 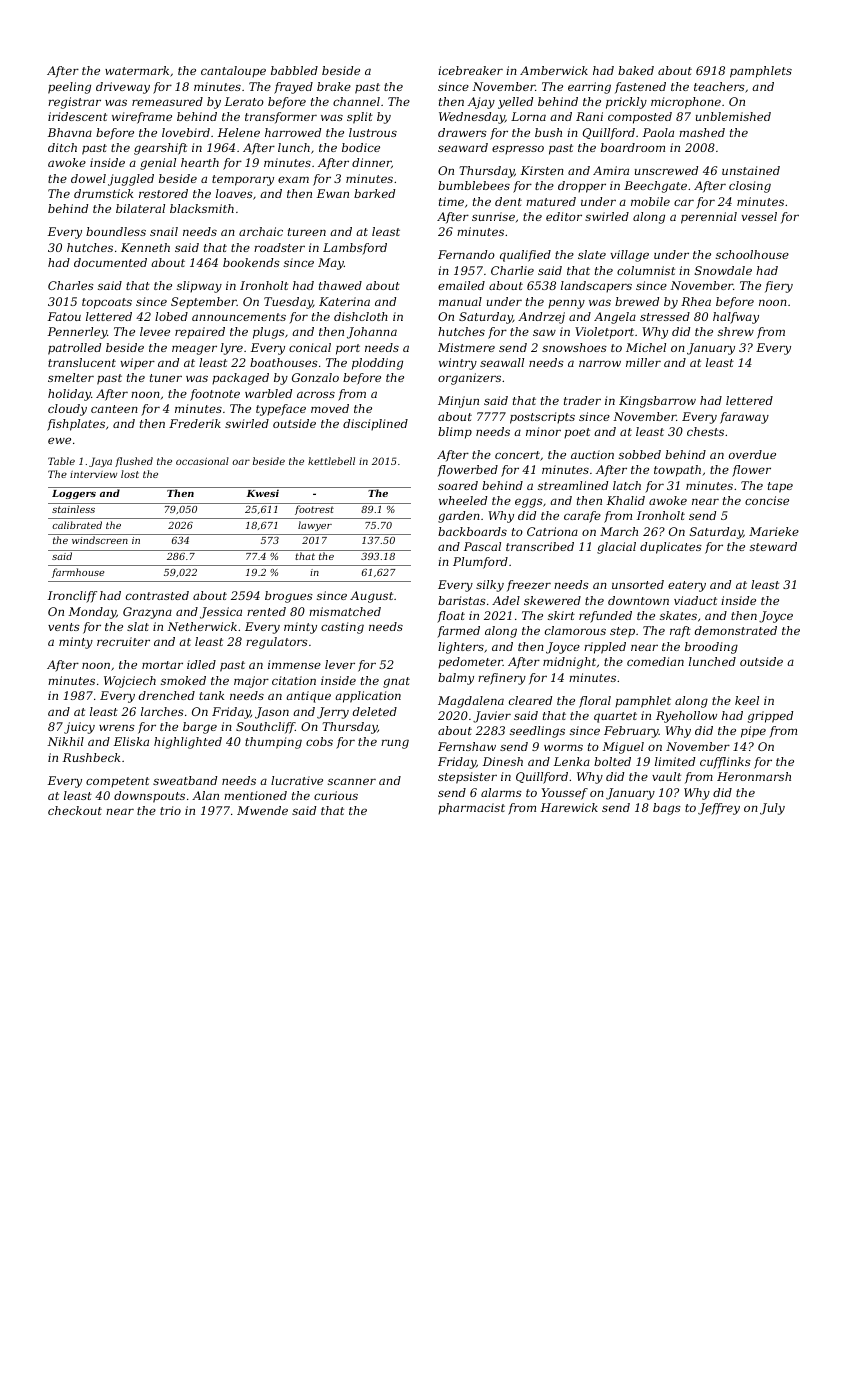 What do you see at coordinates (636, 70) in the image?
I see `baked` at bounding box center [636, 70].
